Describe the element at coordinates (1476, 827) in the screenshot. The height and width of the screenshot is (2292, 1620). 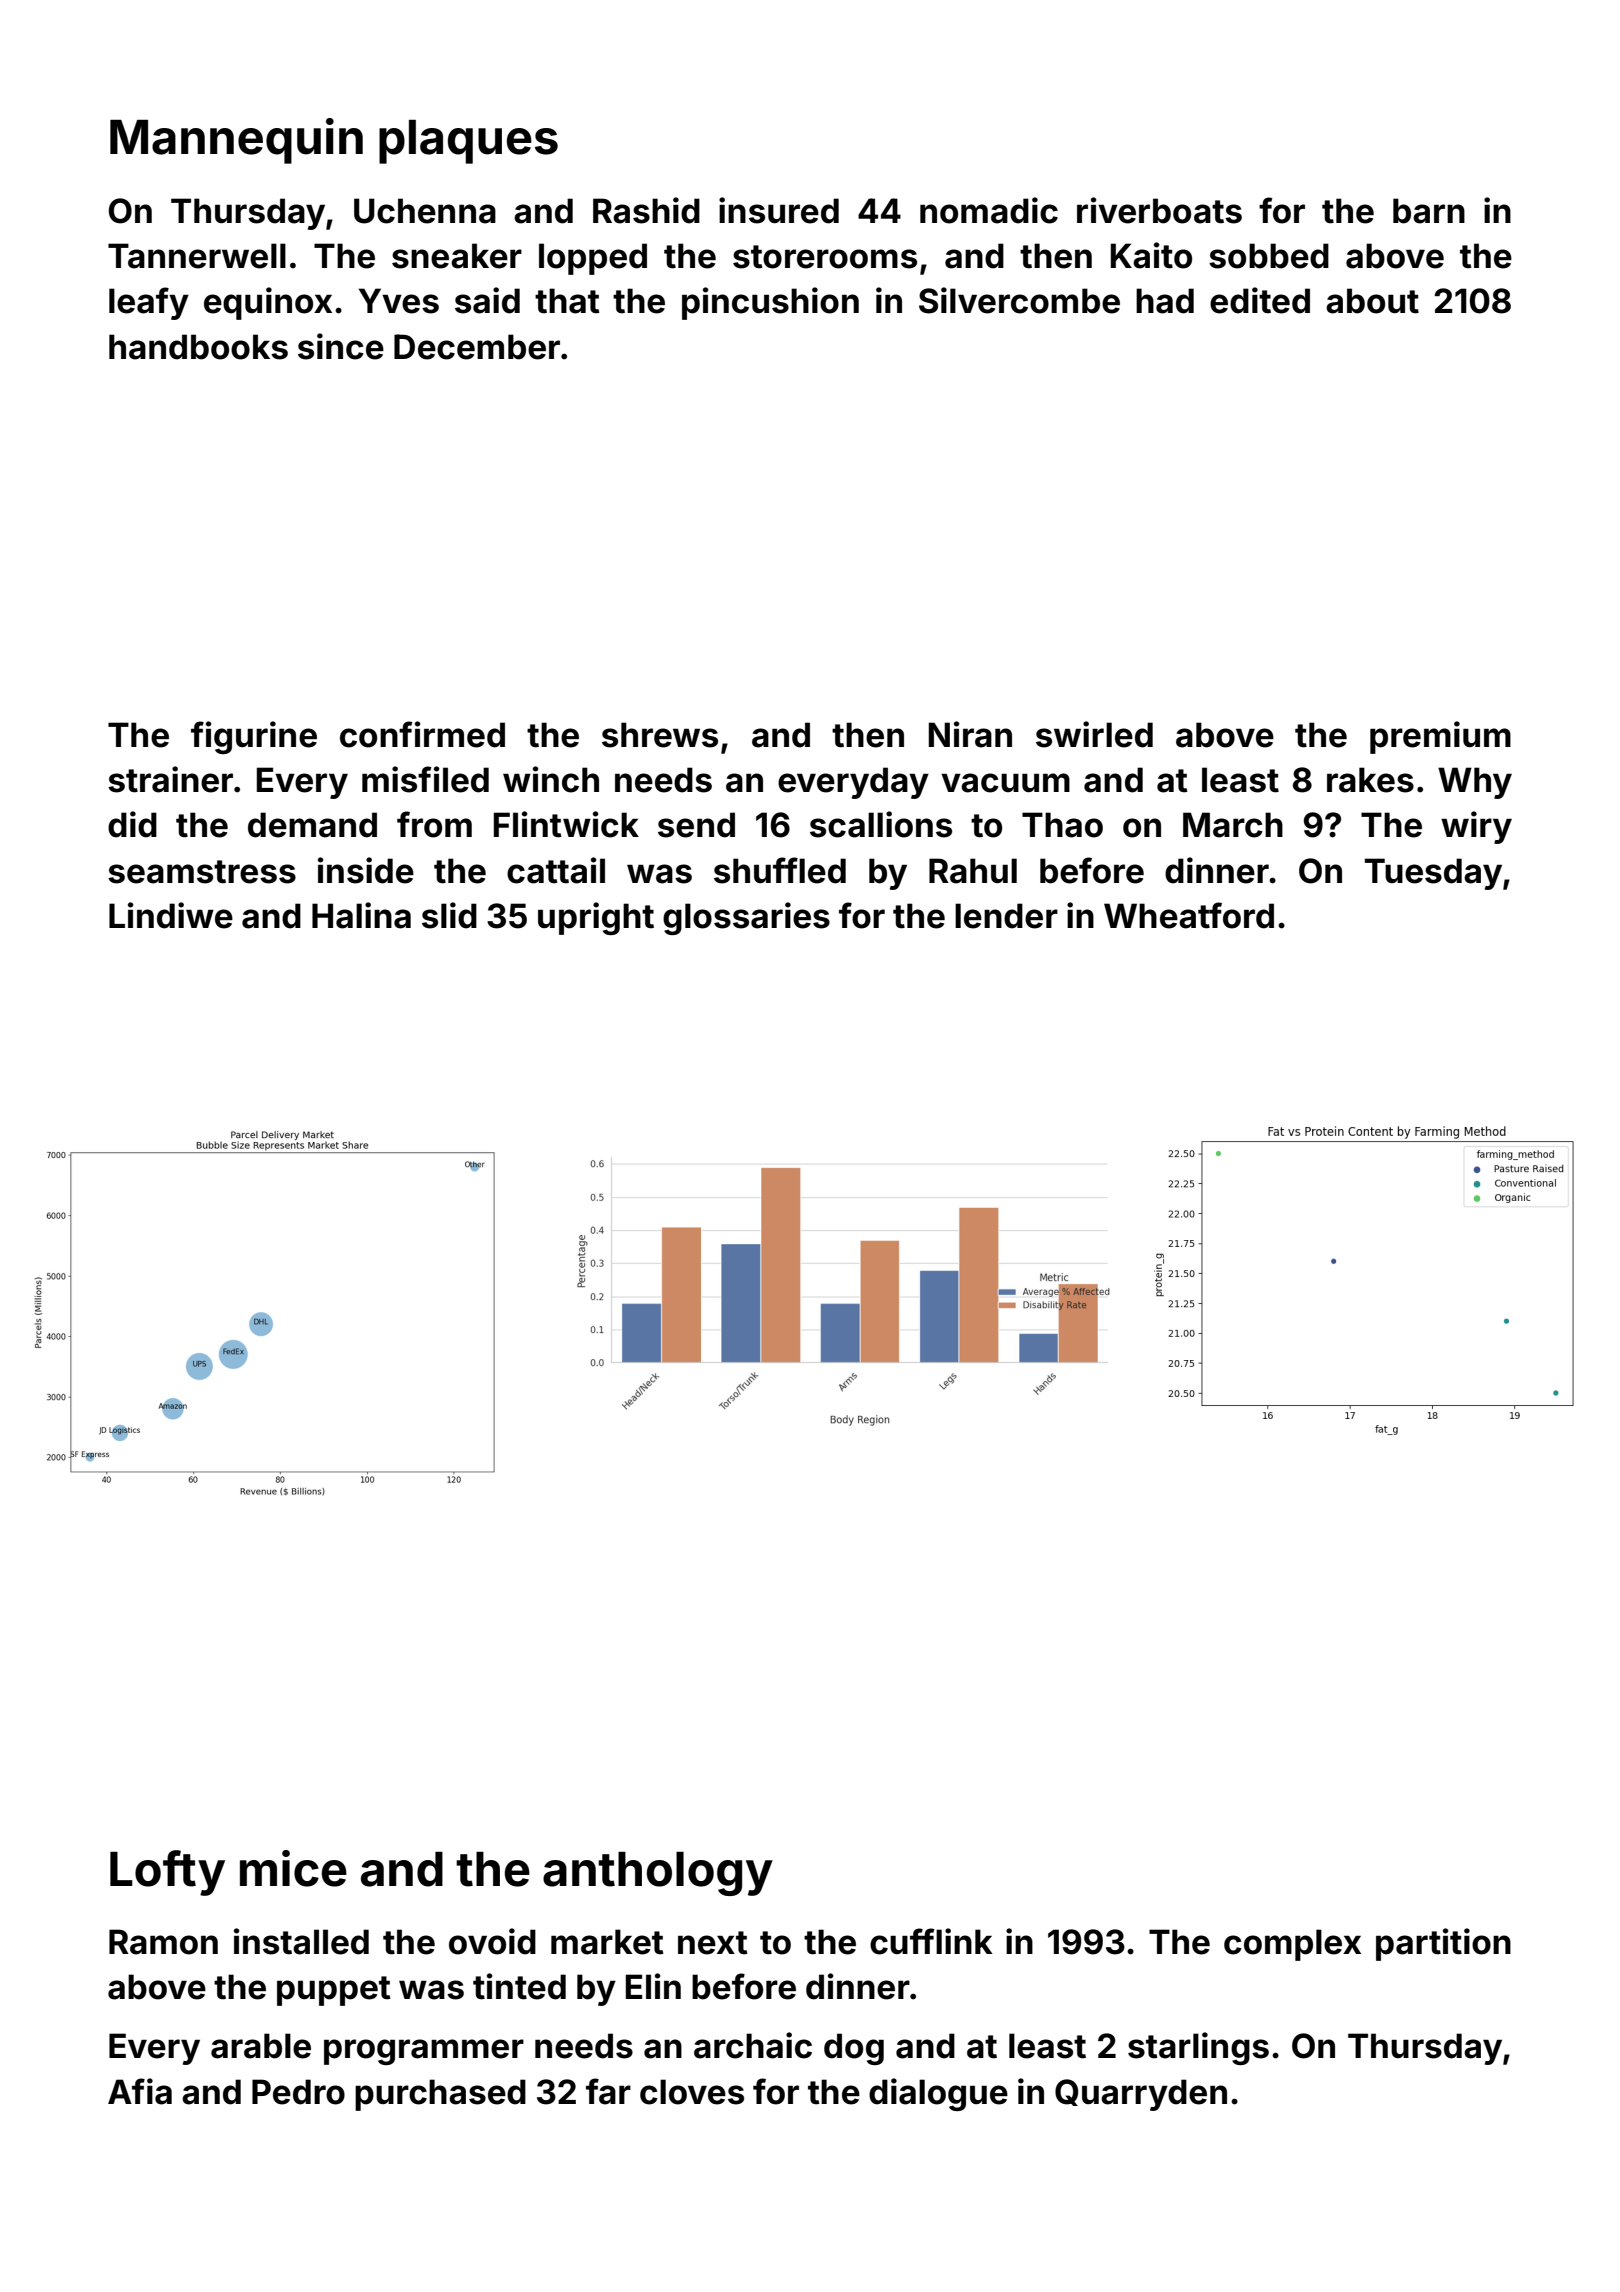
I see `wiry` at that location.
